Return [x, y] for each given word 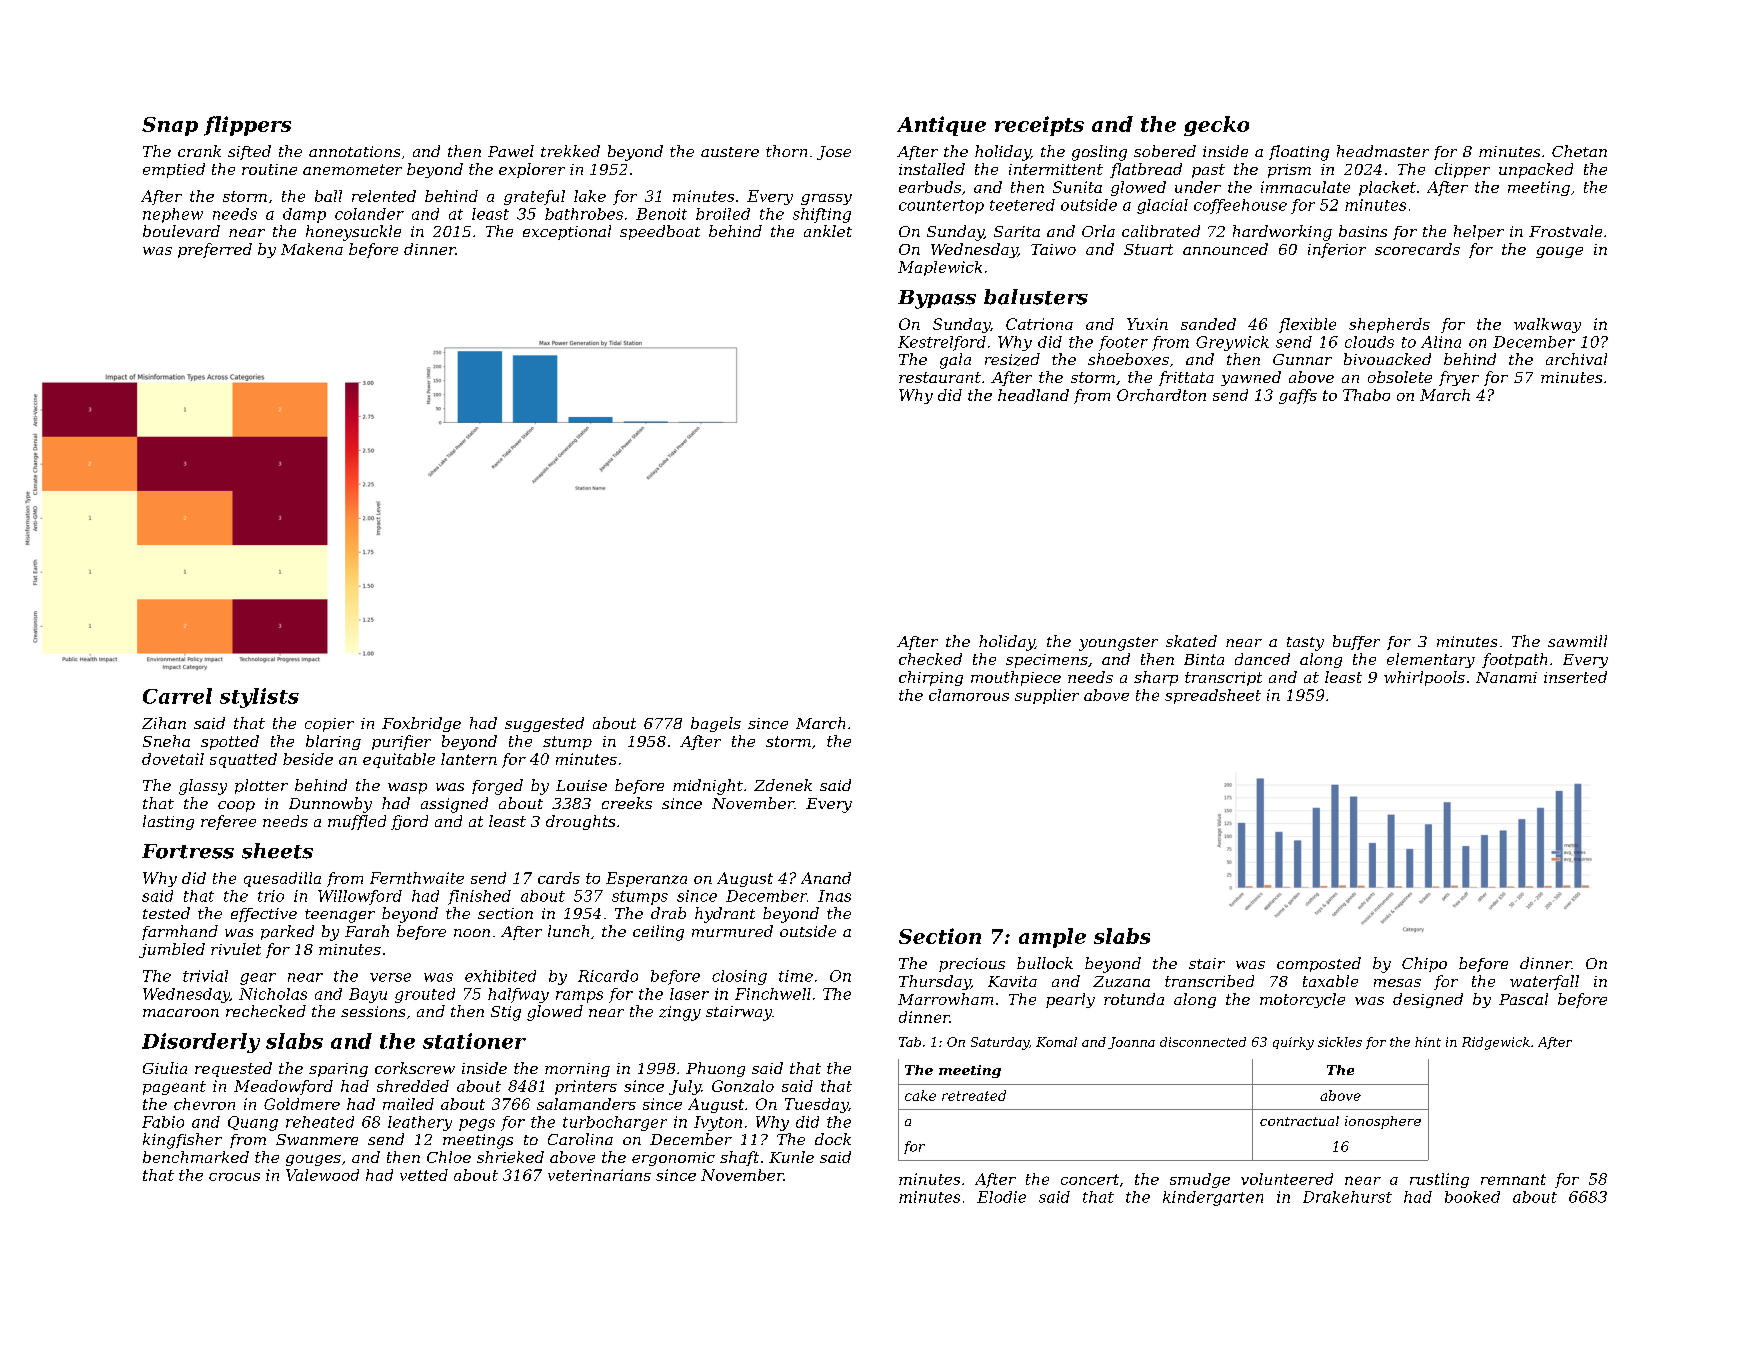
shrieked [510, 1157]
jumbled [172, 950]
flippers [247, 126]
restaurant [940, 377]
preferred [215, 250]
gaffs [1298, 396]
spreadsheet [1213, 696]
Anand [826, 878]
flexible [1307, 325]
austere [730, 152]
